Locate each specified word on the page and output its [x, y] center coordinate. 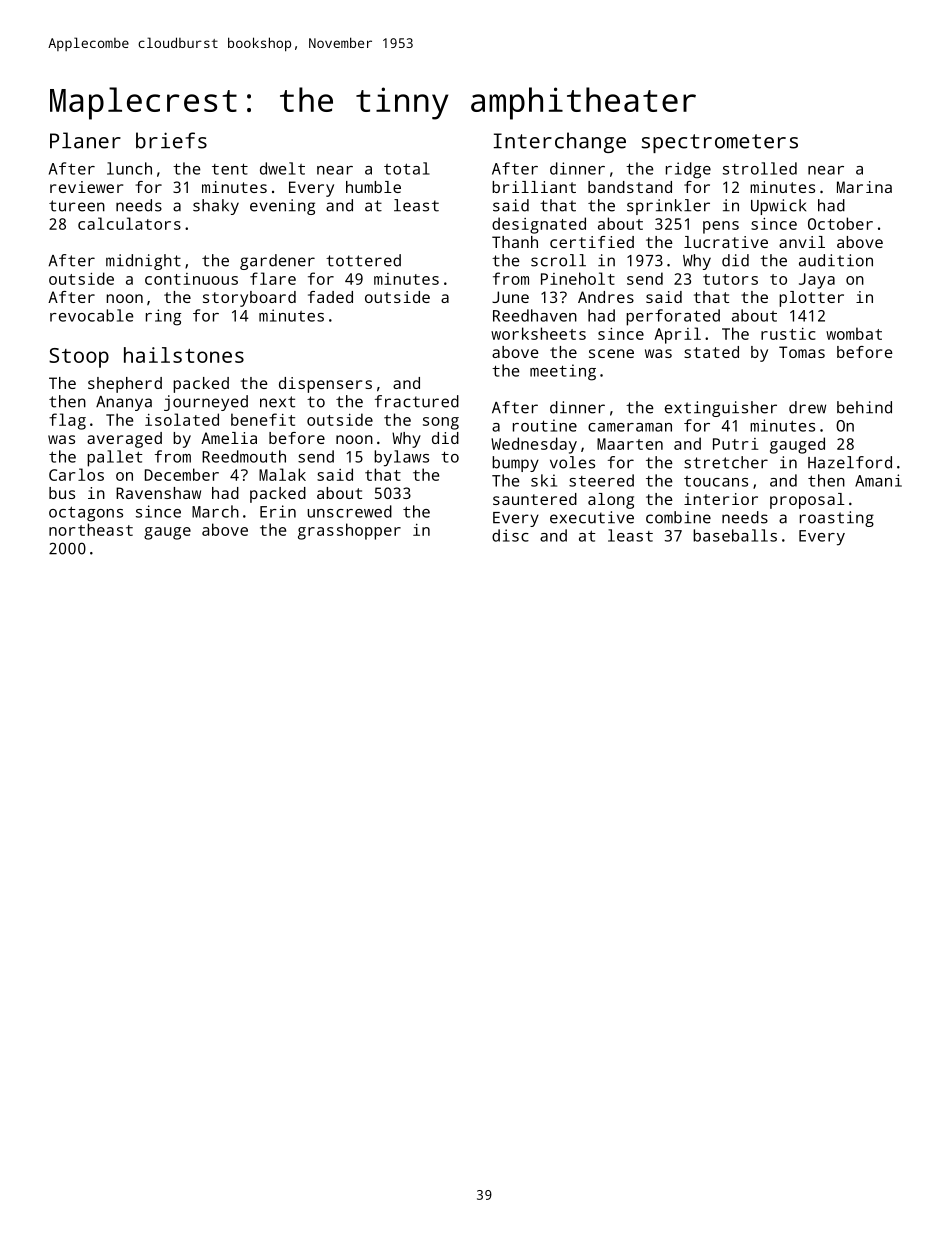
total [407, 168]
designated [539, 225]
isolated [182, 419]
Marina [864, 187]
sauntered [535, 499]
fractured [417, 401]
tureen [77, 206]
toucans [716, 481]
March [215, 511]
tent [230, 169]
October [840, 223]
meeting [563, 372]
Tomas [802, 352]
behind [864, 407]
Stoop [79, 358]
